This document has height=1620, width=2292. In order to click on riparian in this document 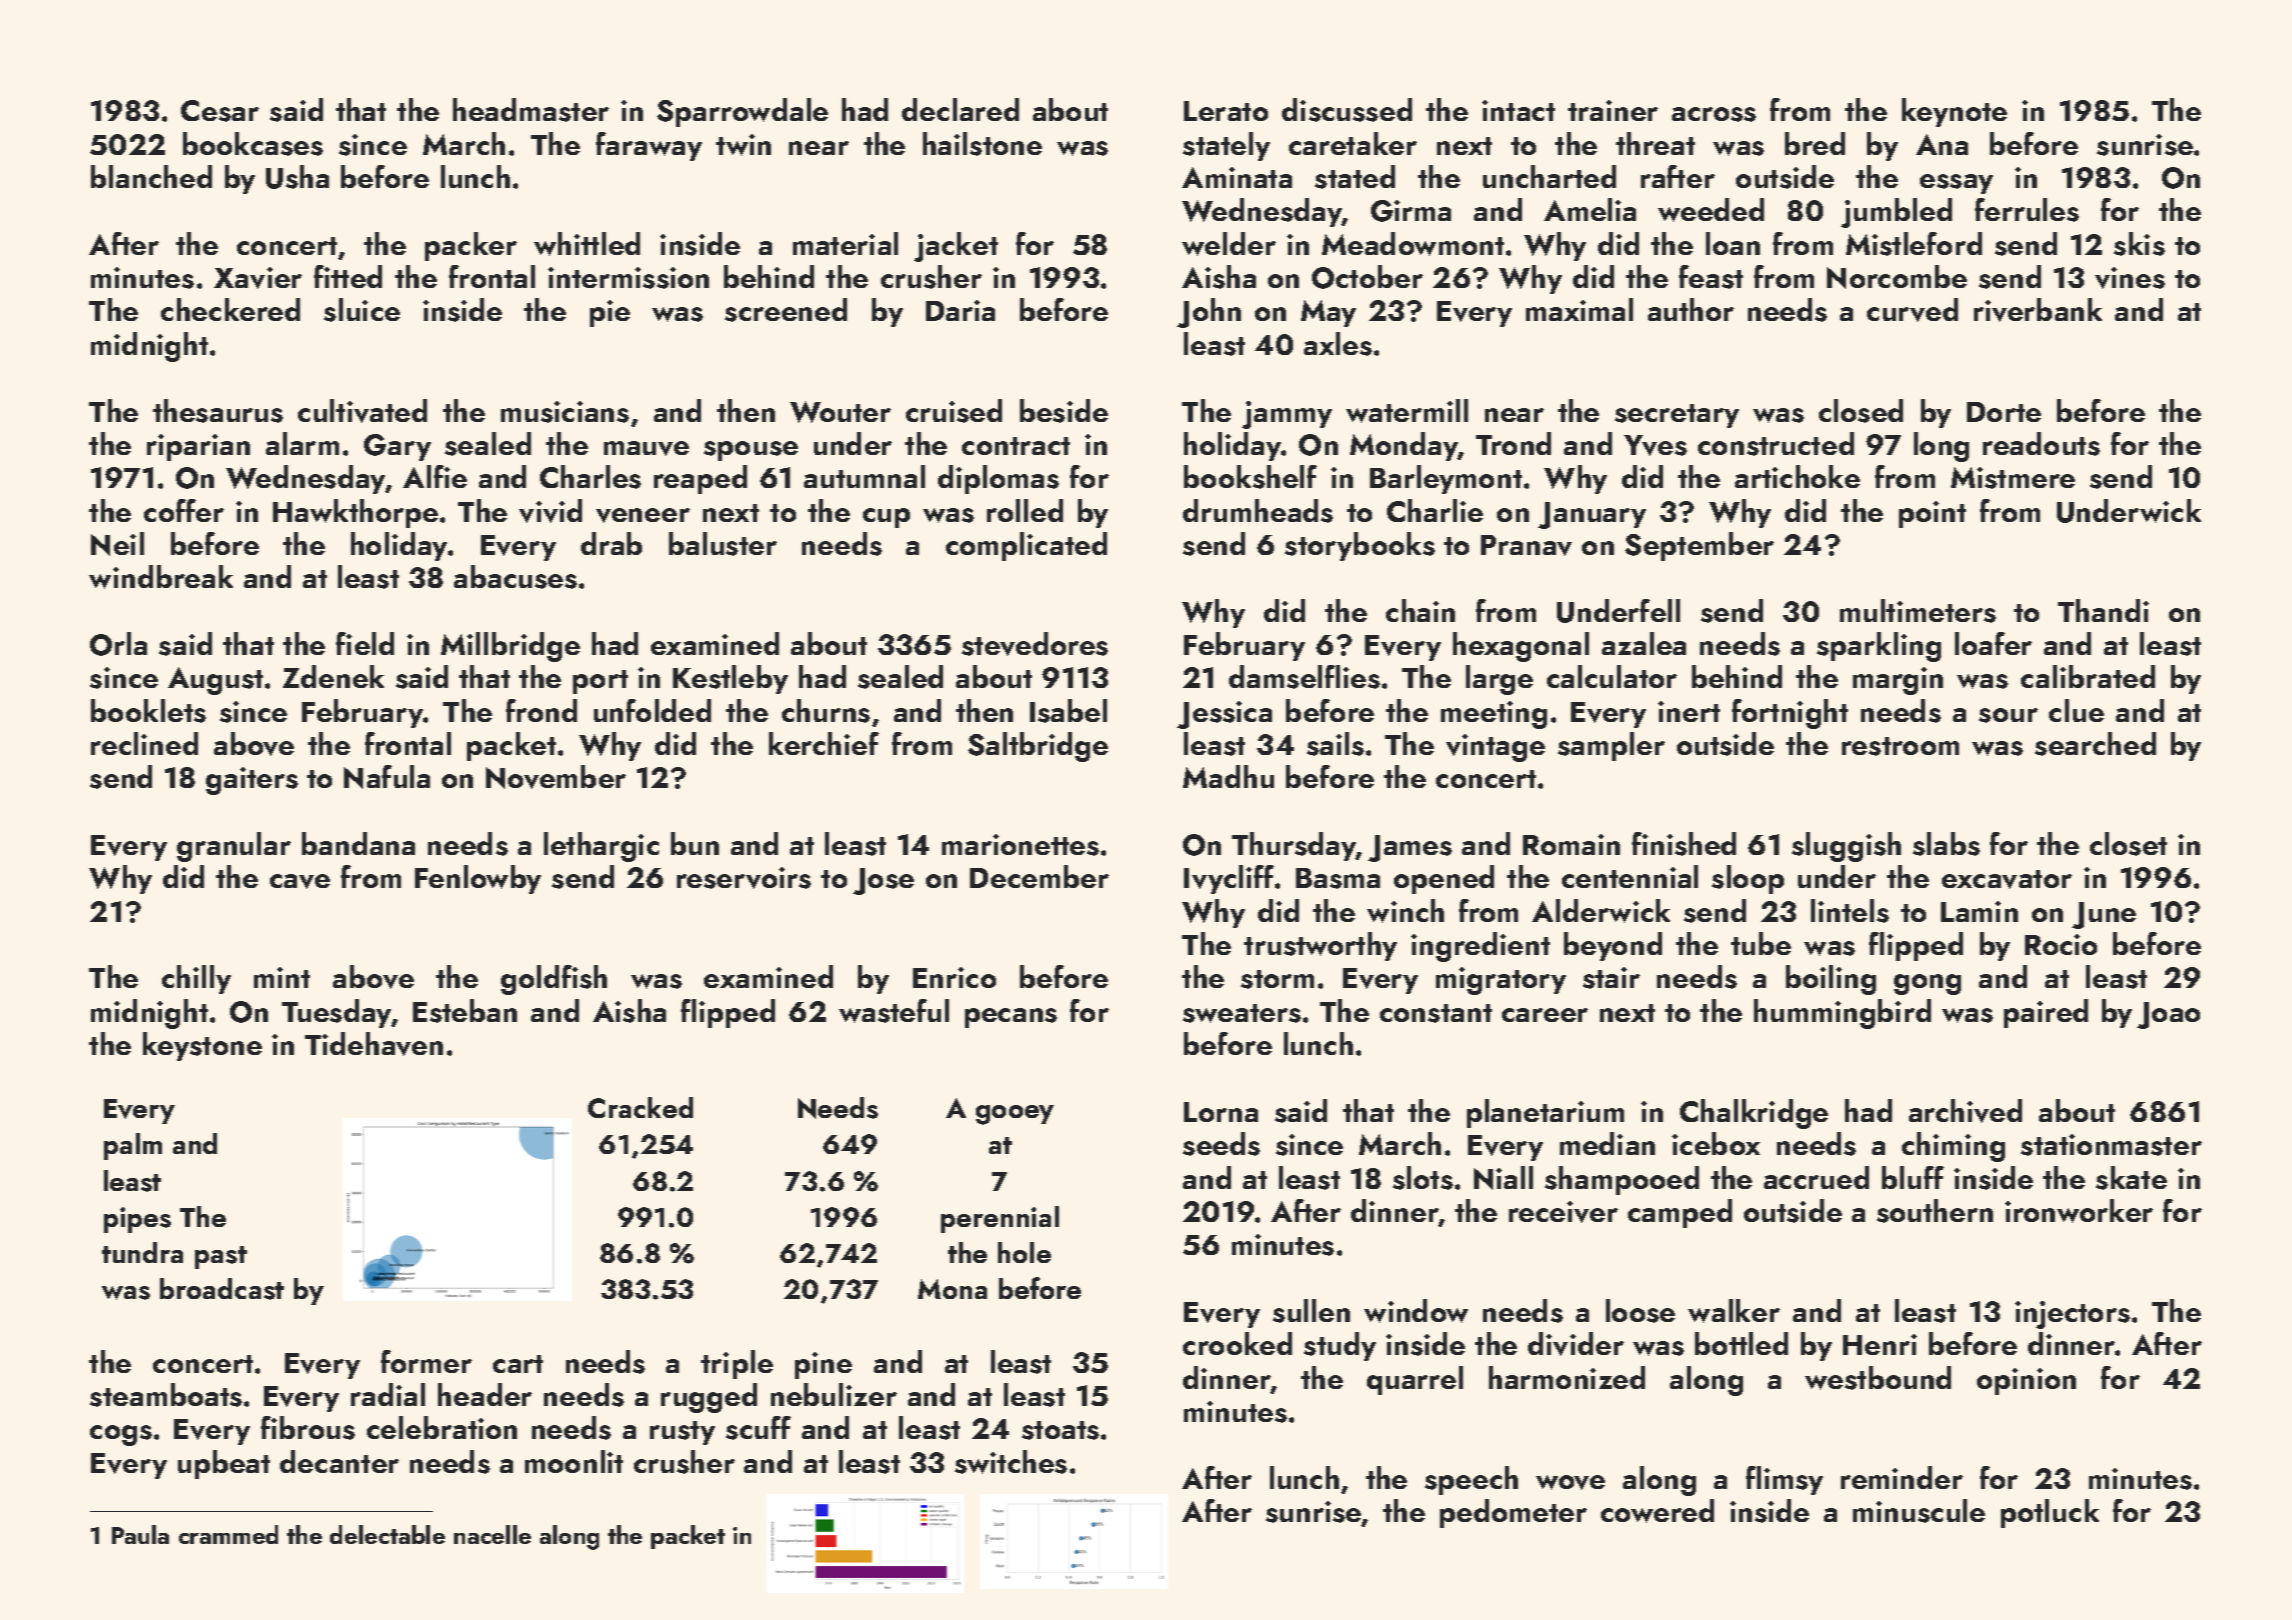, I will do `click(198, 447)`.
